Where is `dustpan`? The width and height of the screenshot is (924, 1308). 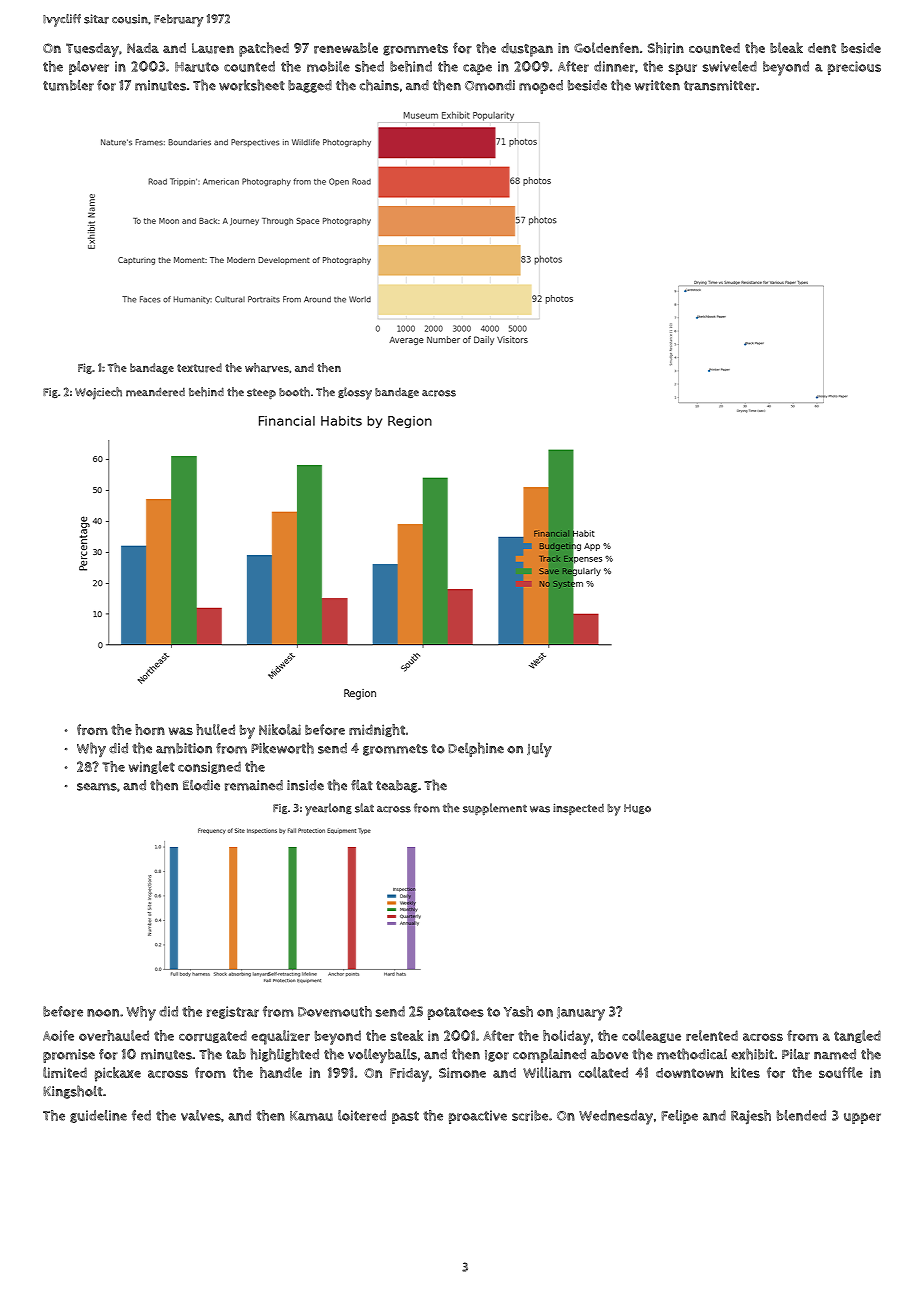 dustpan is located at coordinates (527, 50).
